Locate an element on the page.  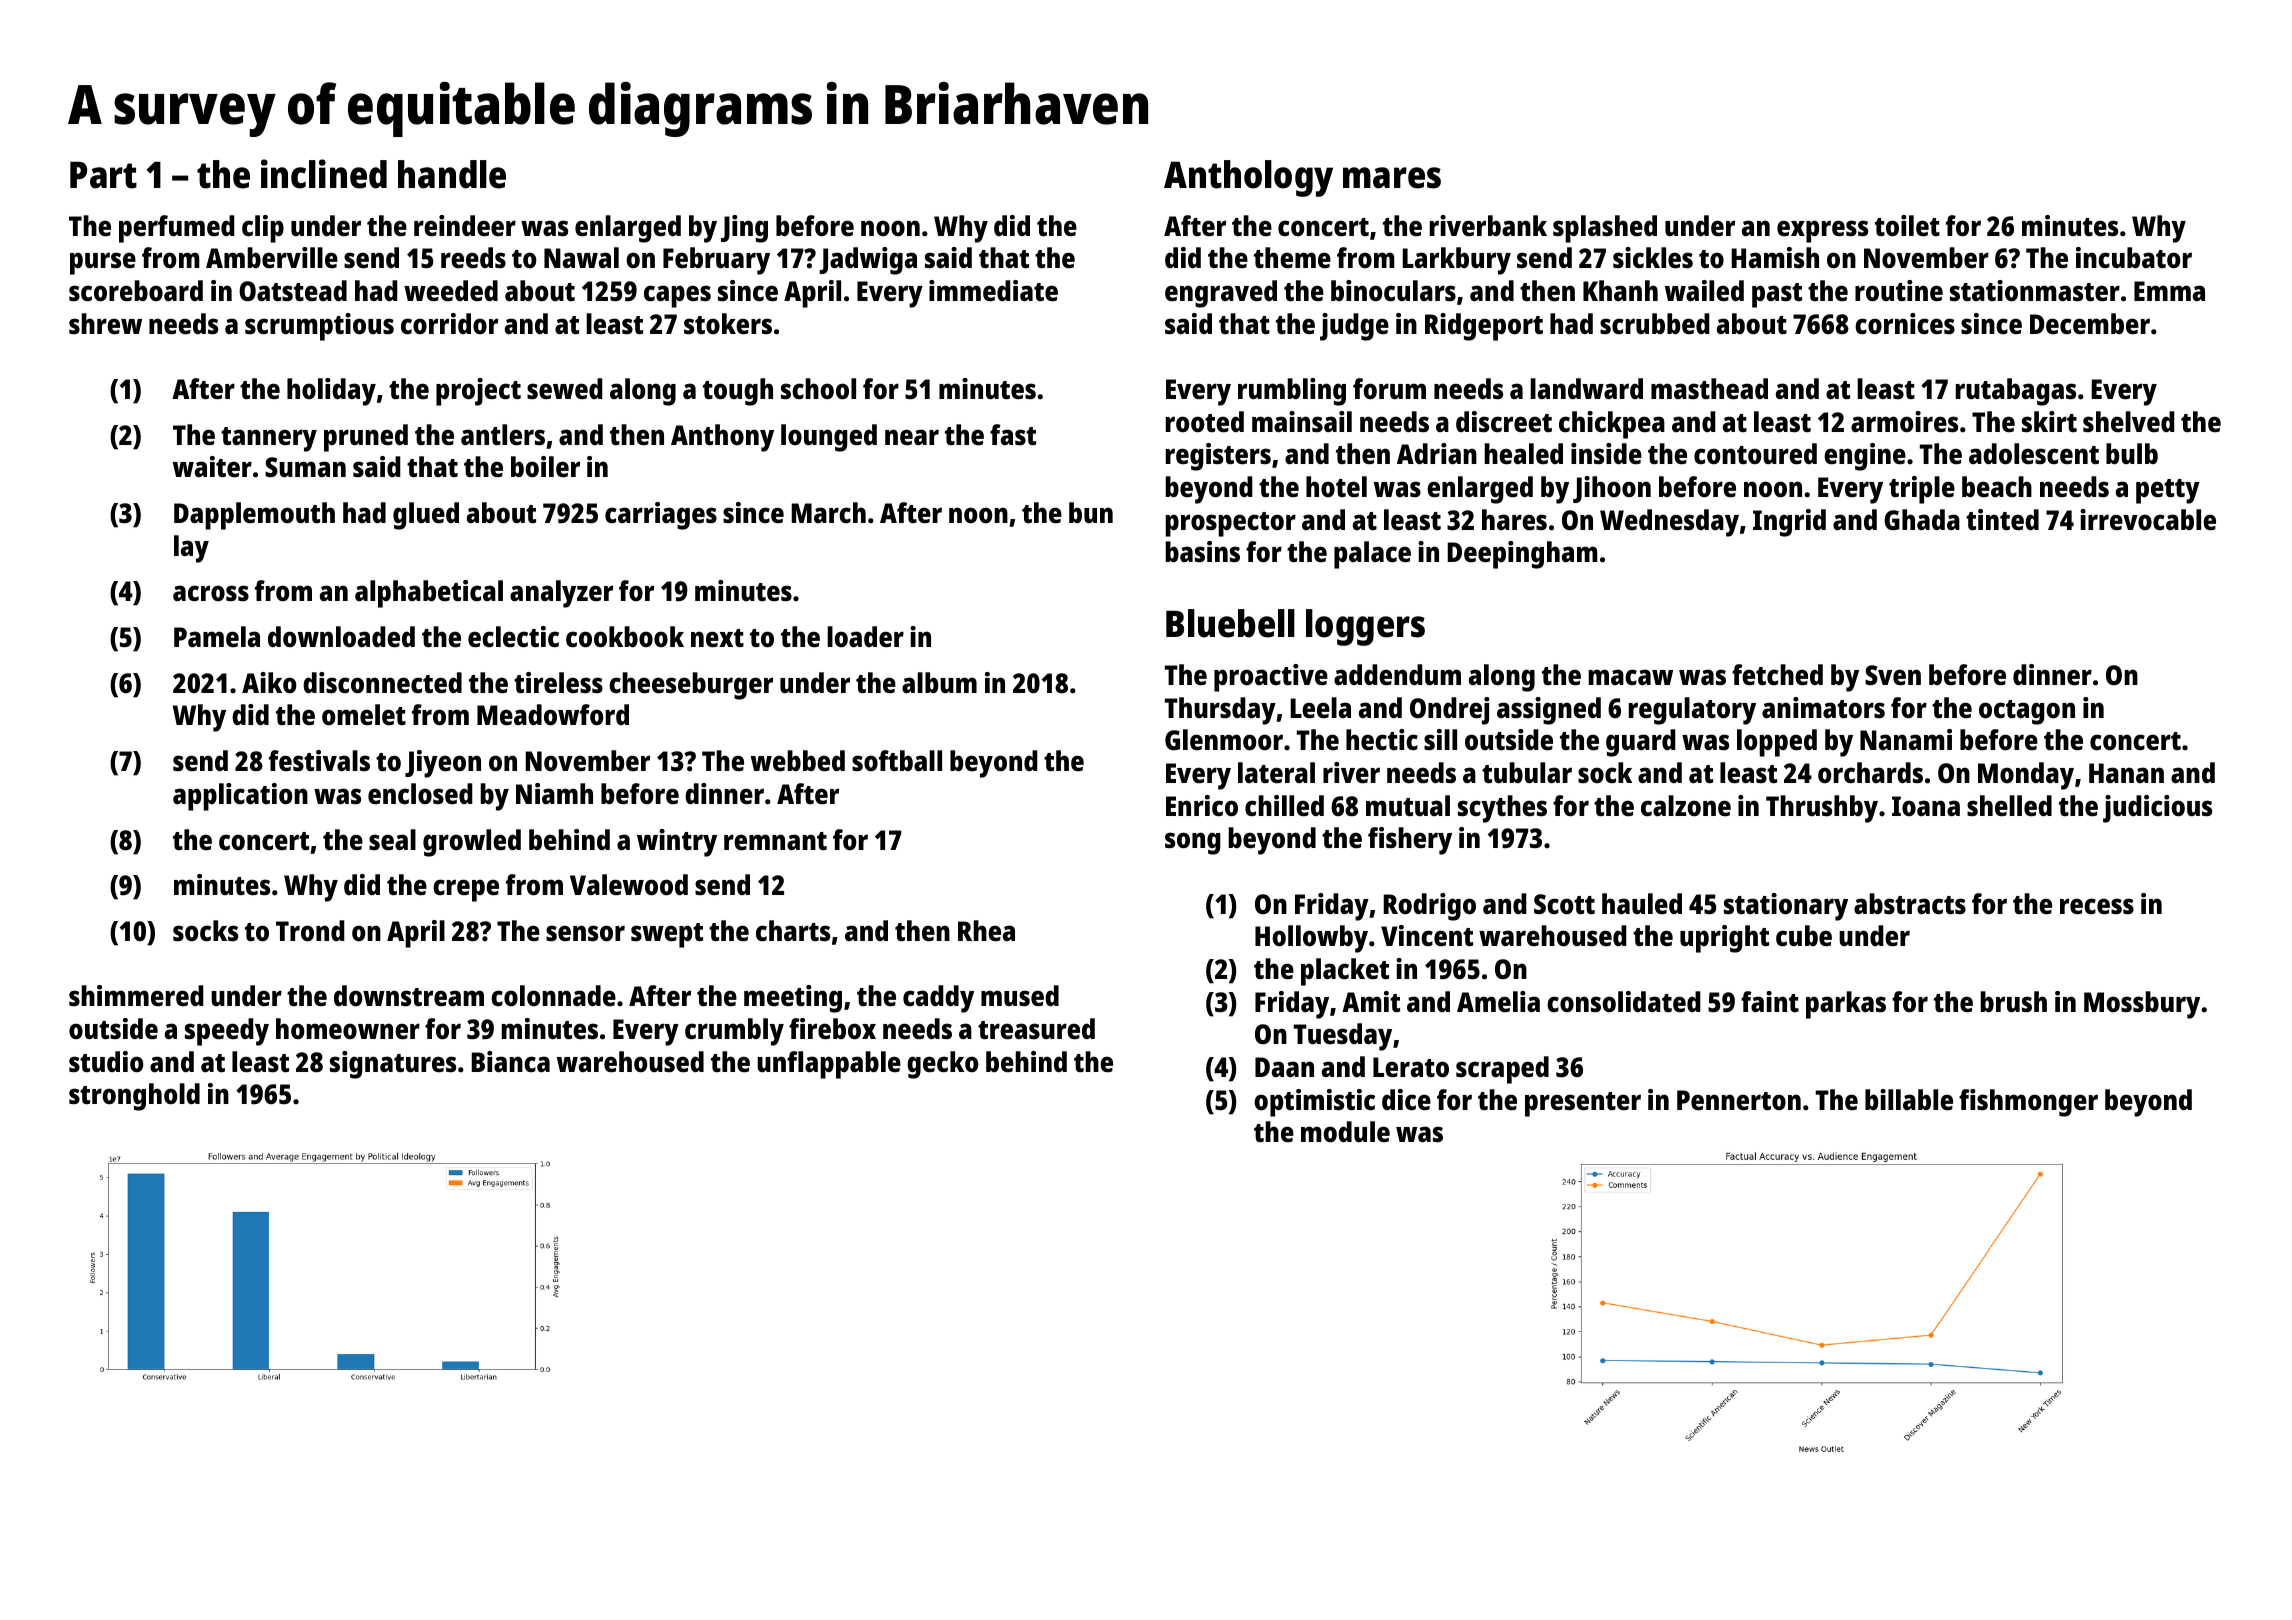
stronghold is located at coordinates (134, 1097).
